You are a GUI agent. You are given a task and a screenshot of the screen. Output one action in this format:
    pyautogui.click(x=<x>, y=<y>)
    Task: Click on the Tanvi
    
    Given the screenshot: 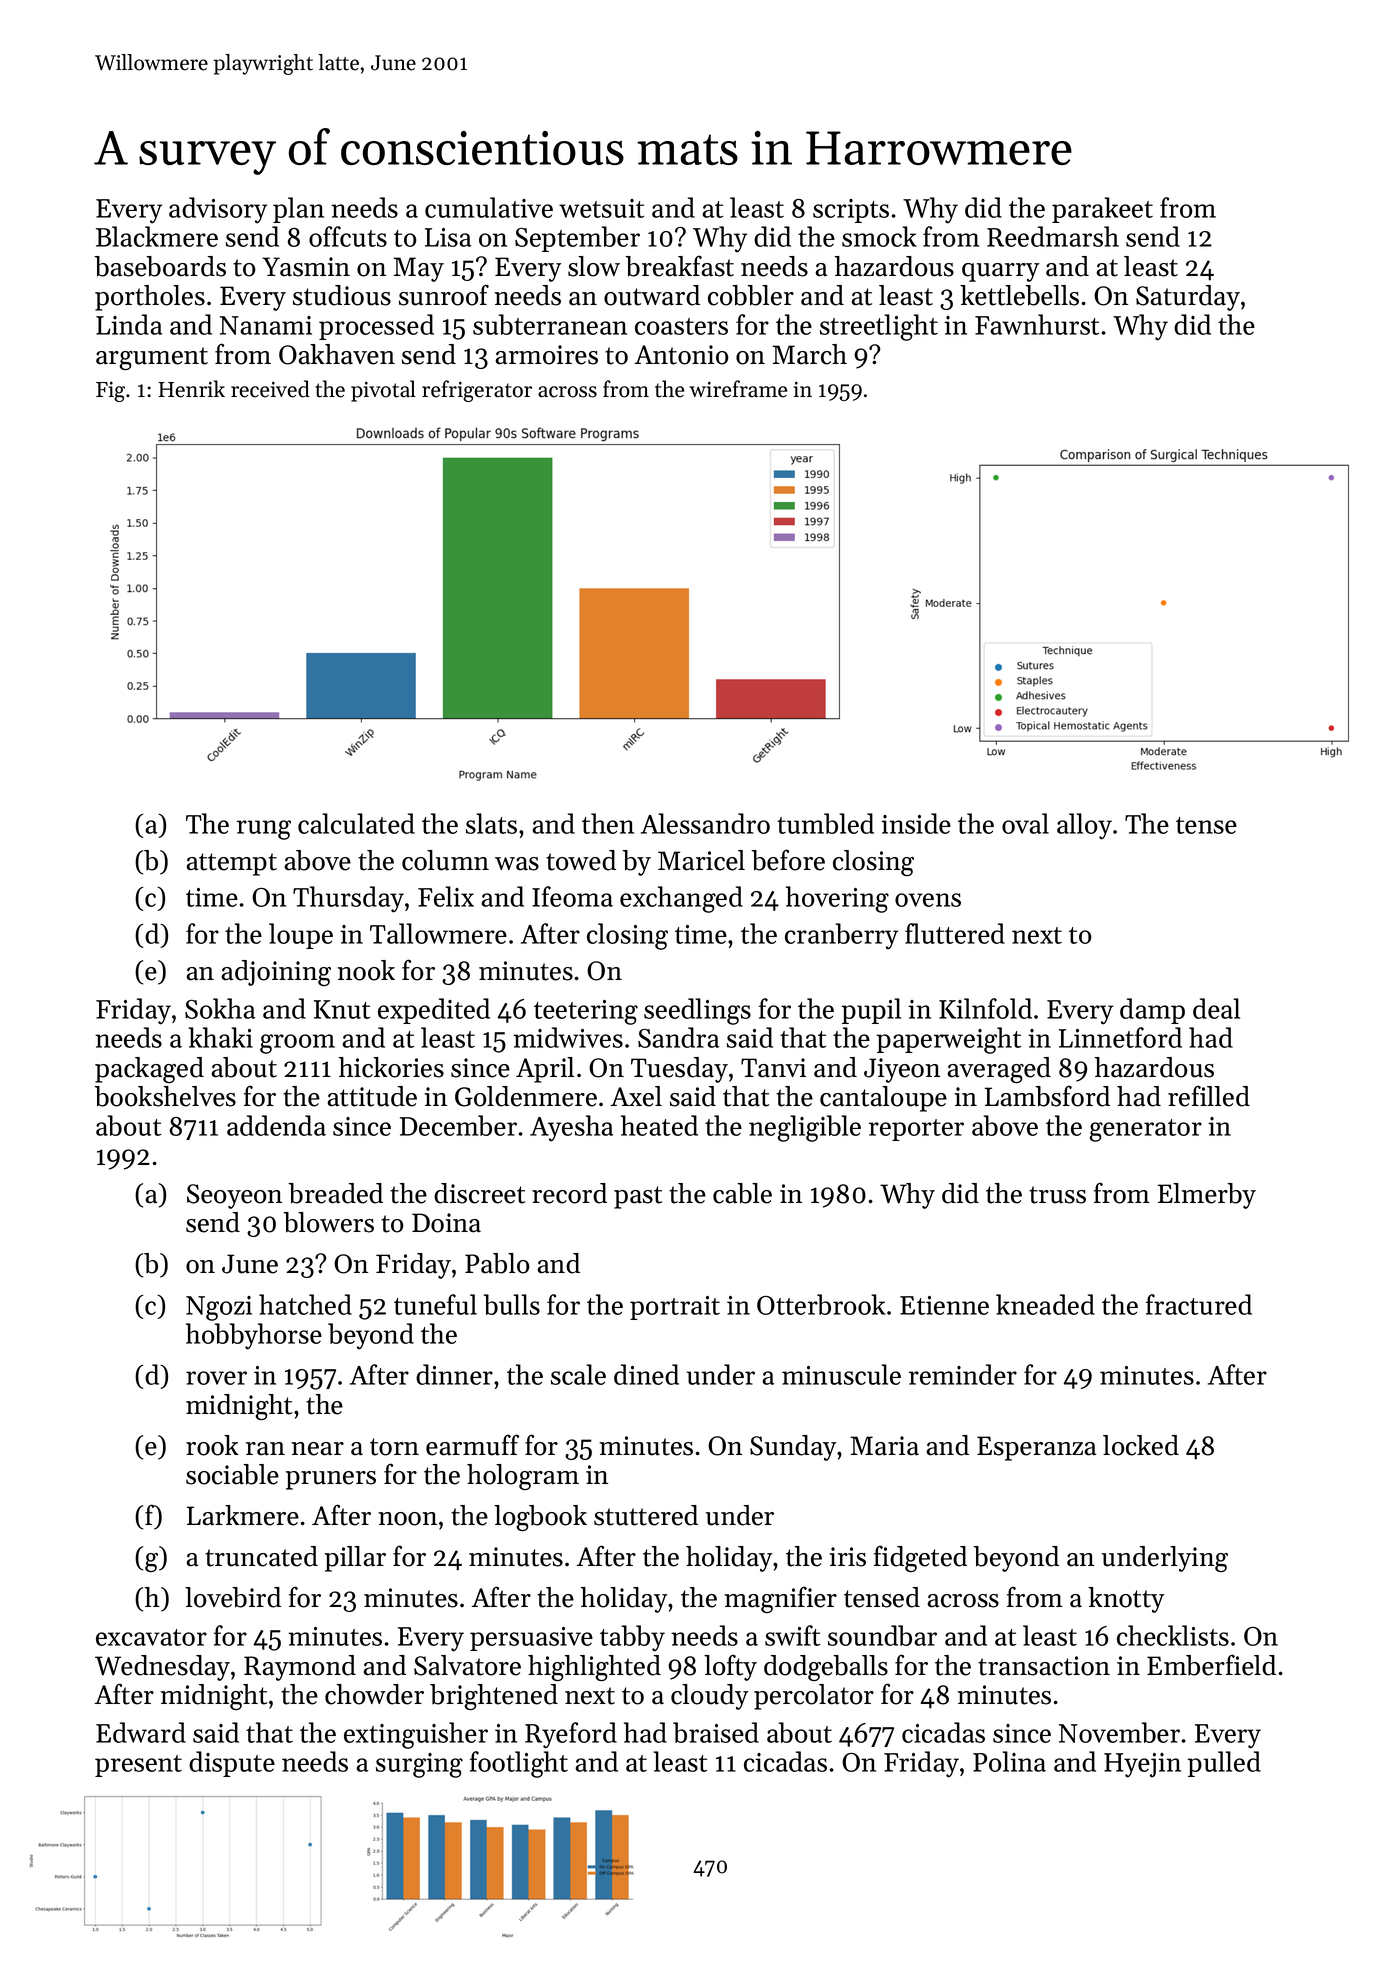 What is the action you would take?
    pyautogui.click(x=773, y=1068)
